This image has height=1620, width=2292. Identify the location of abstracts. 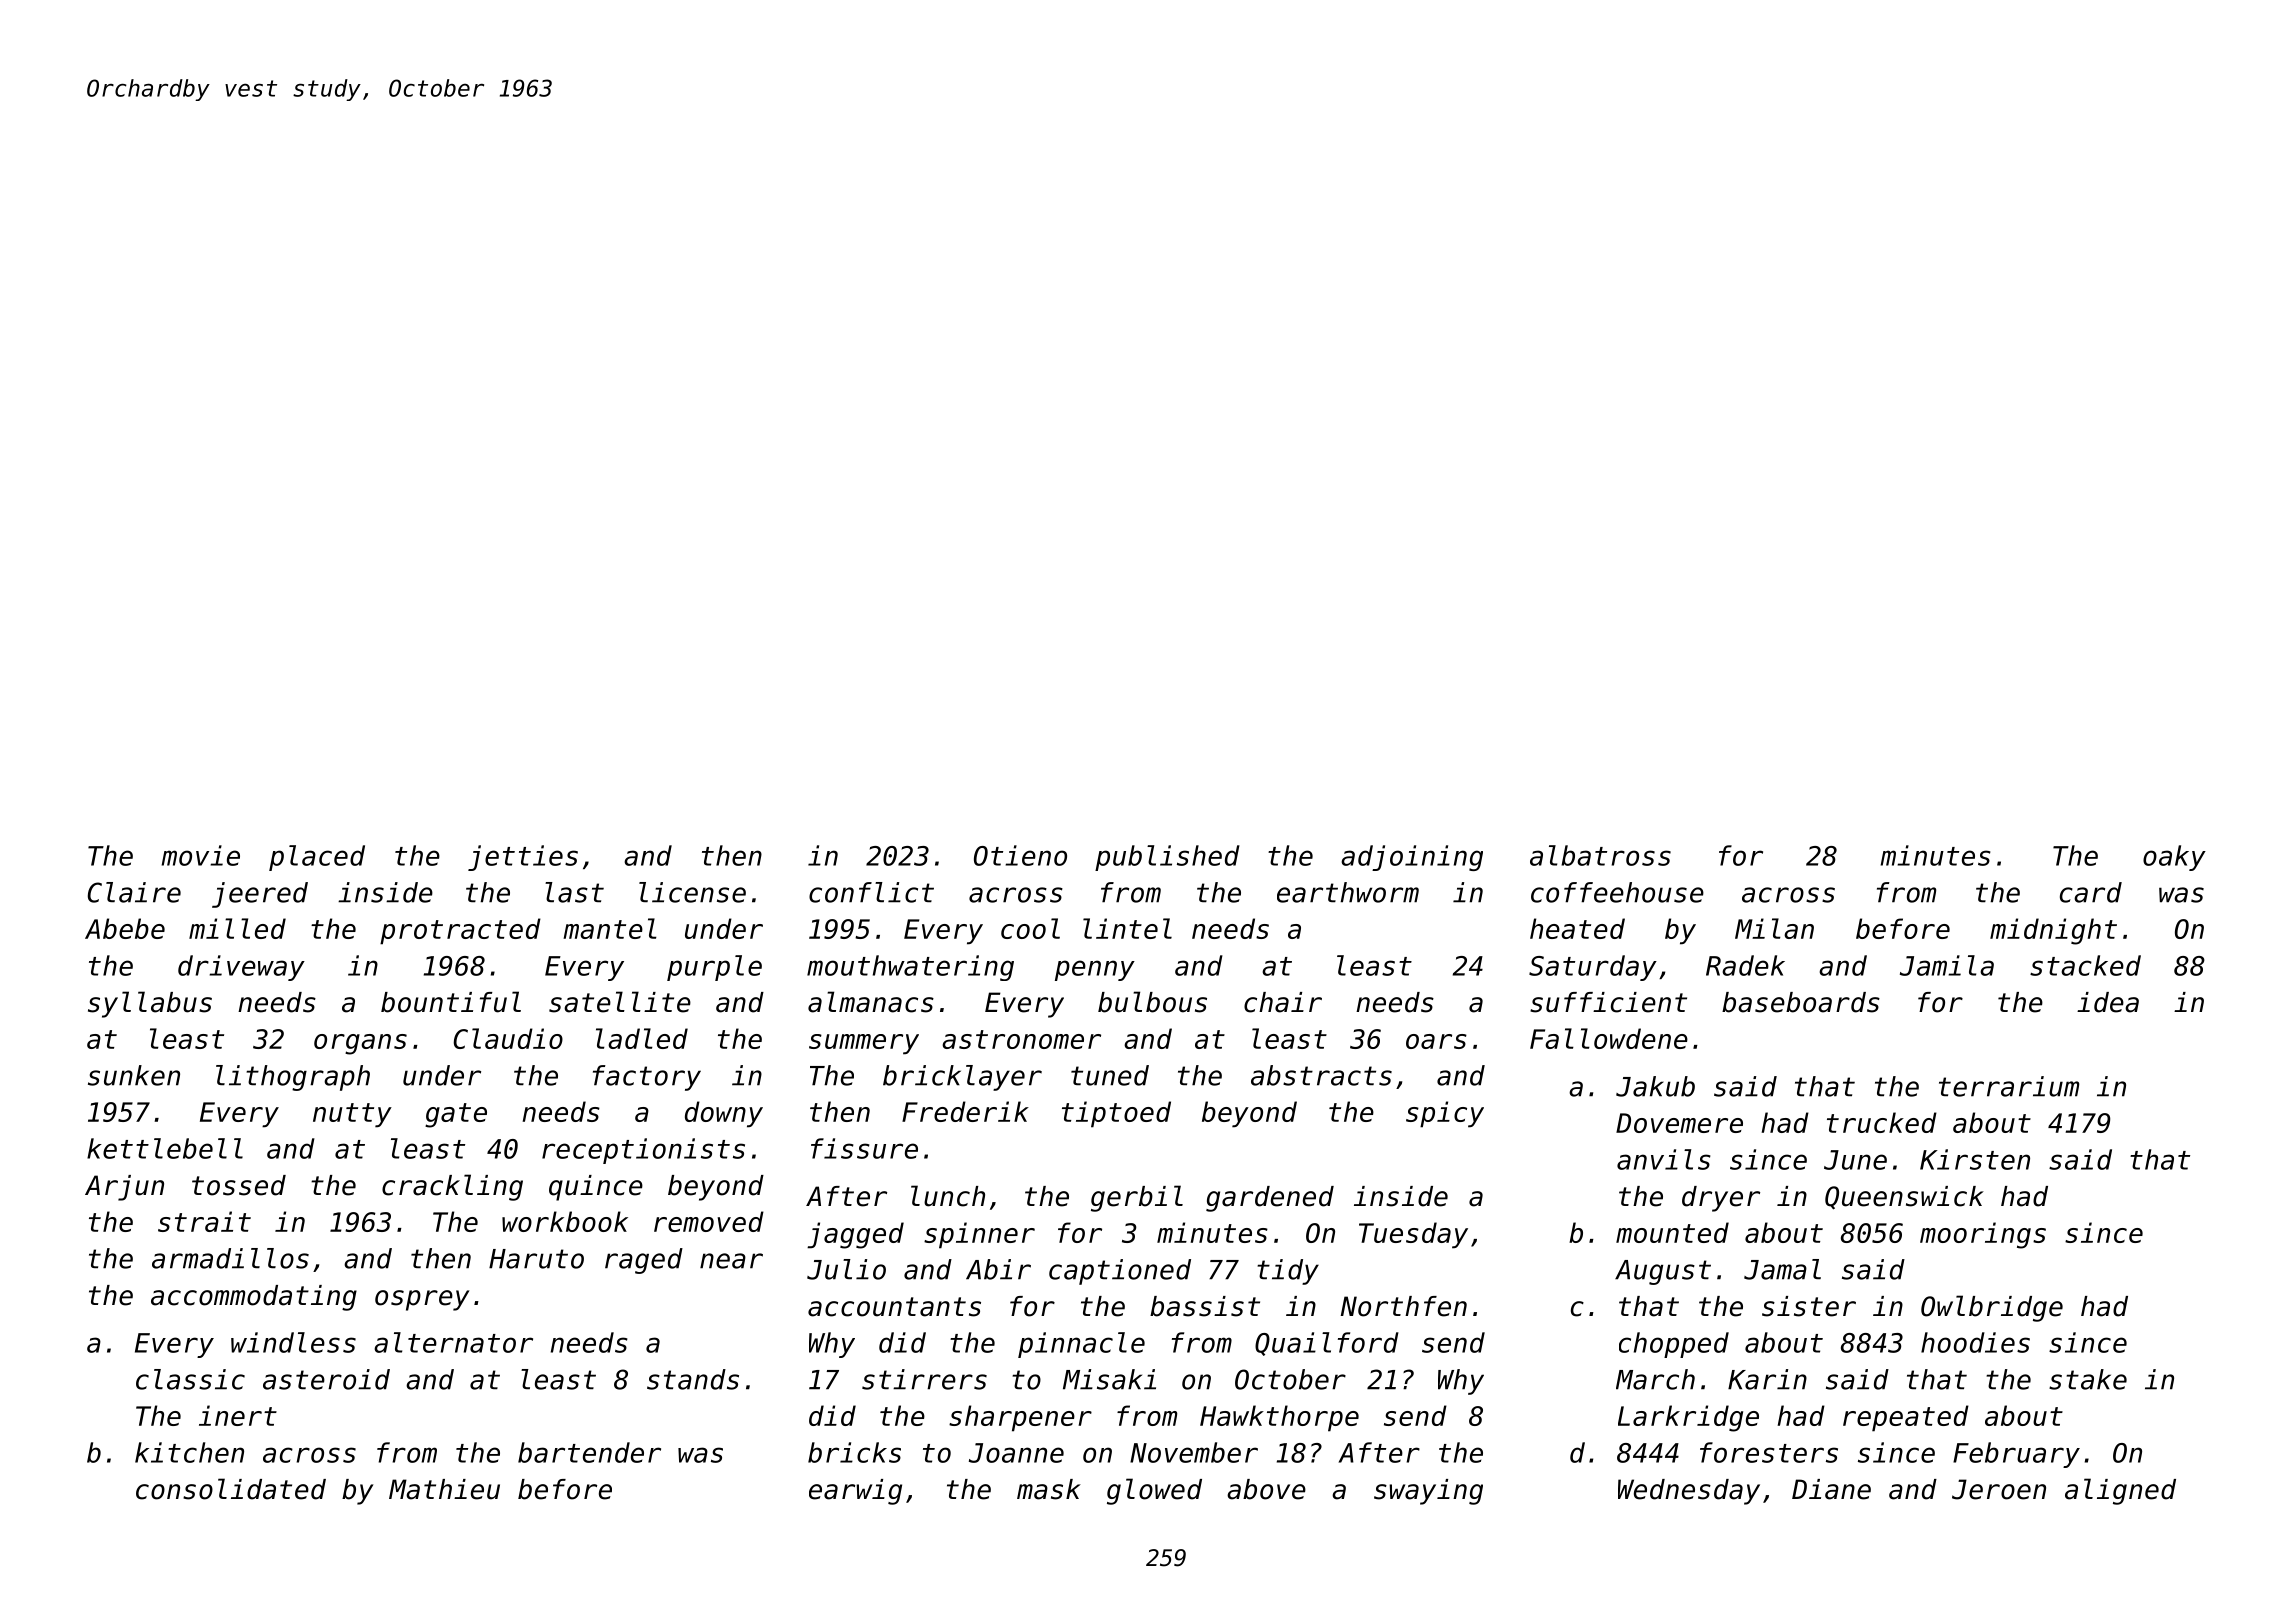
(1321, 1075).
